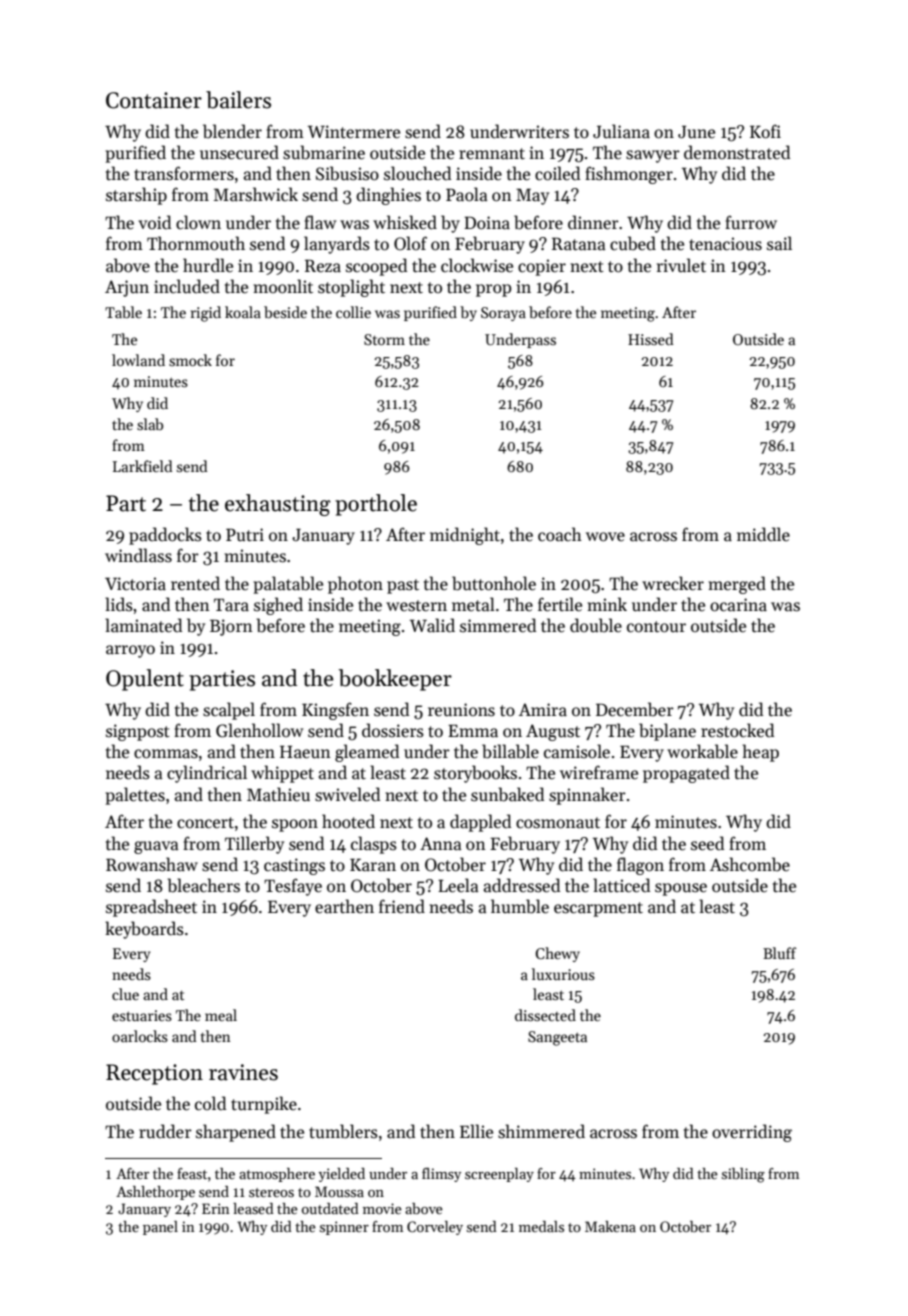  What do you see at coordinates (339, 1191) in the document?
I see `Moussa` at bounding box center [339, 1191].
